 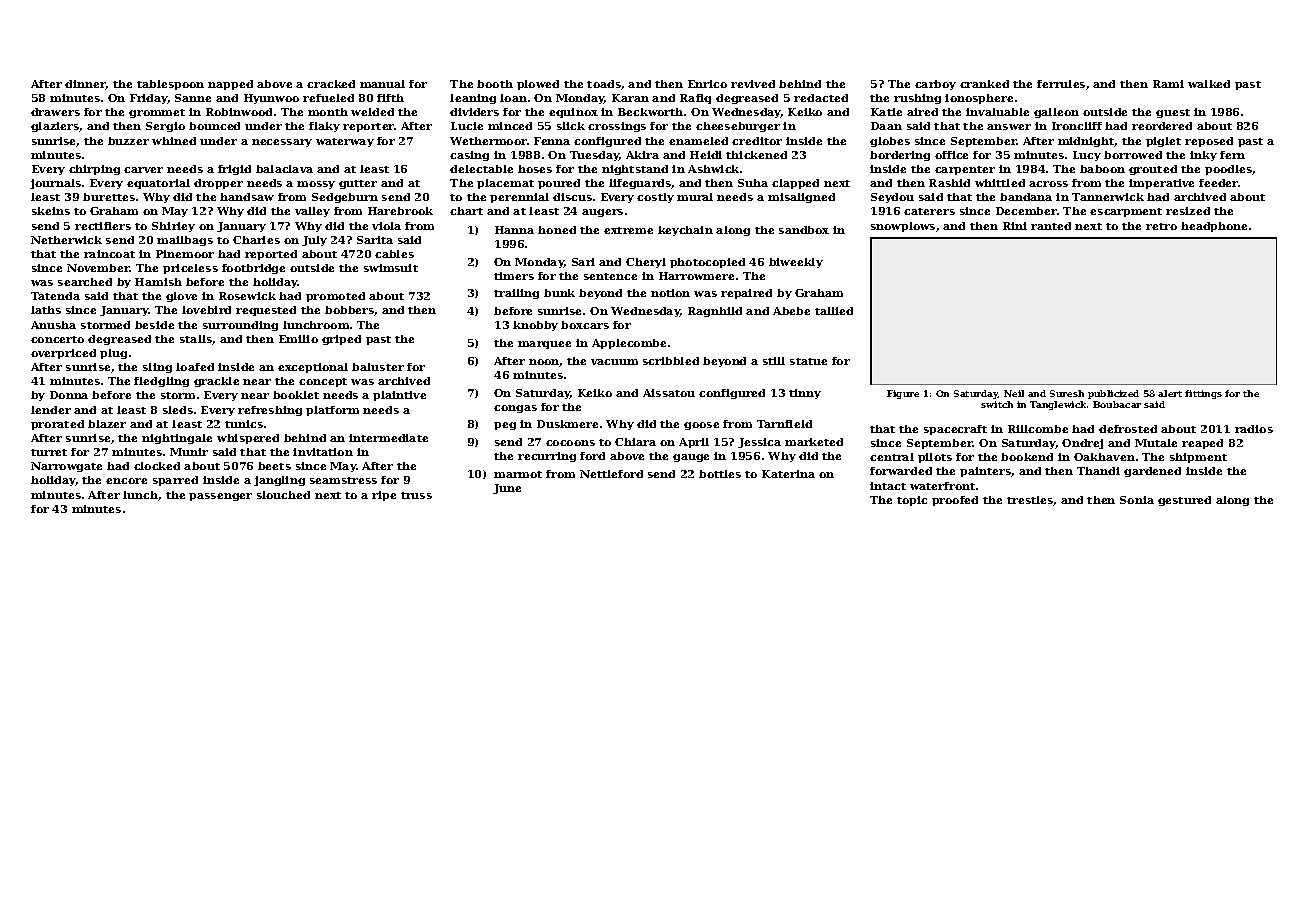 What do you see at coordinates (1232, 155) in the page?
I see `fern` at bounding box center [1232, 155].
